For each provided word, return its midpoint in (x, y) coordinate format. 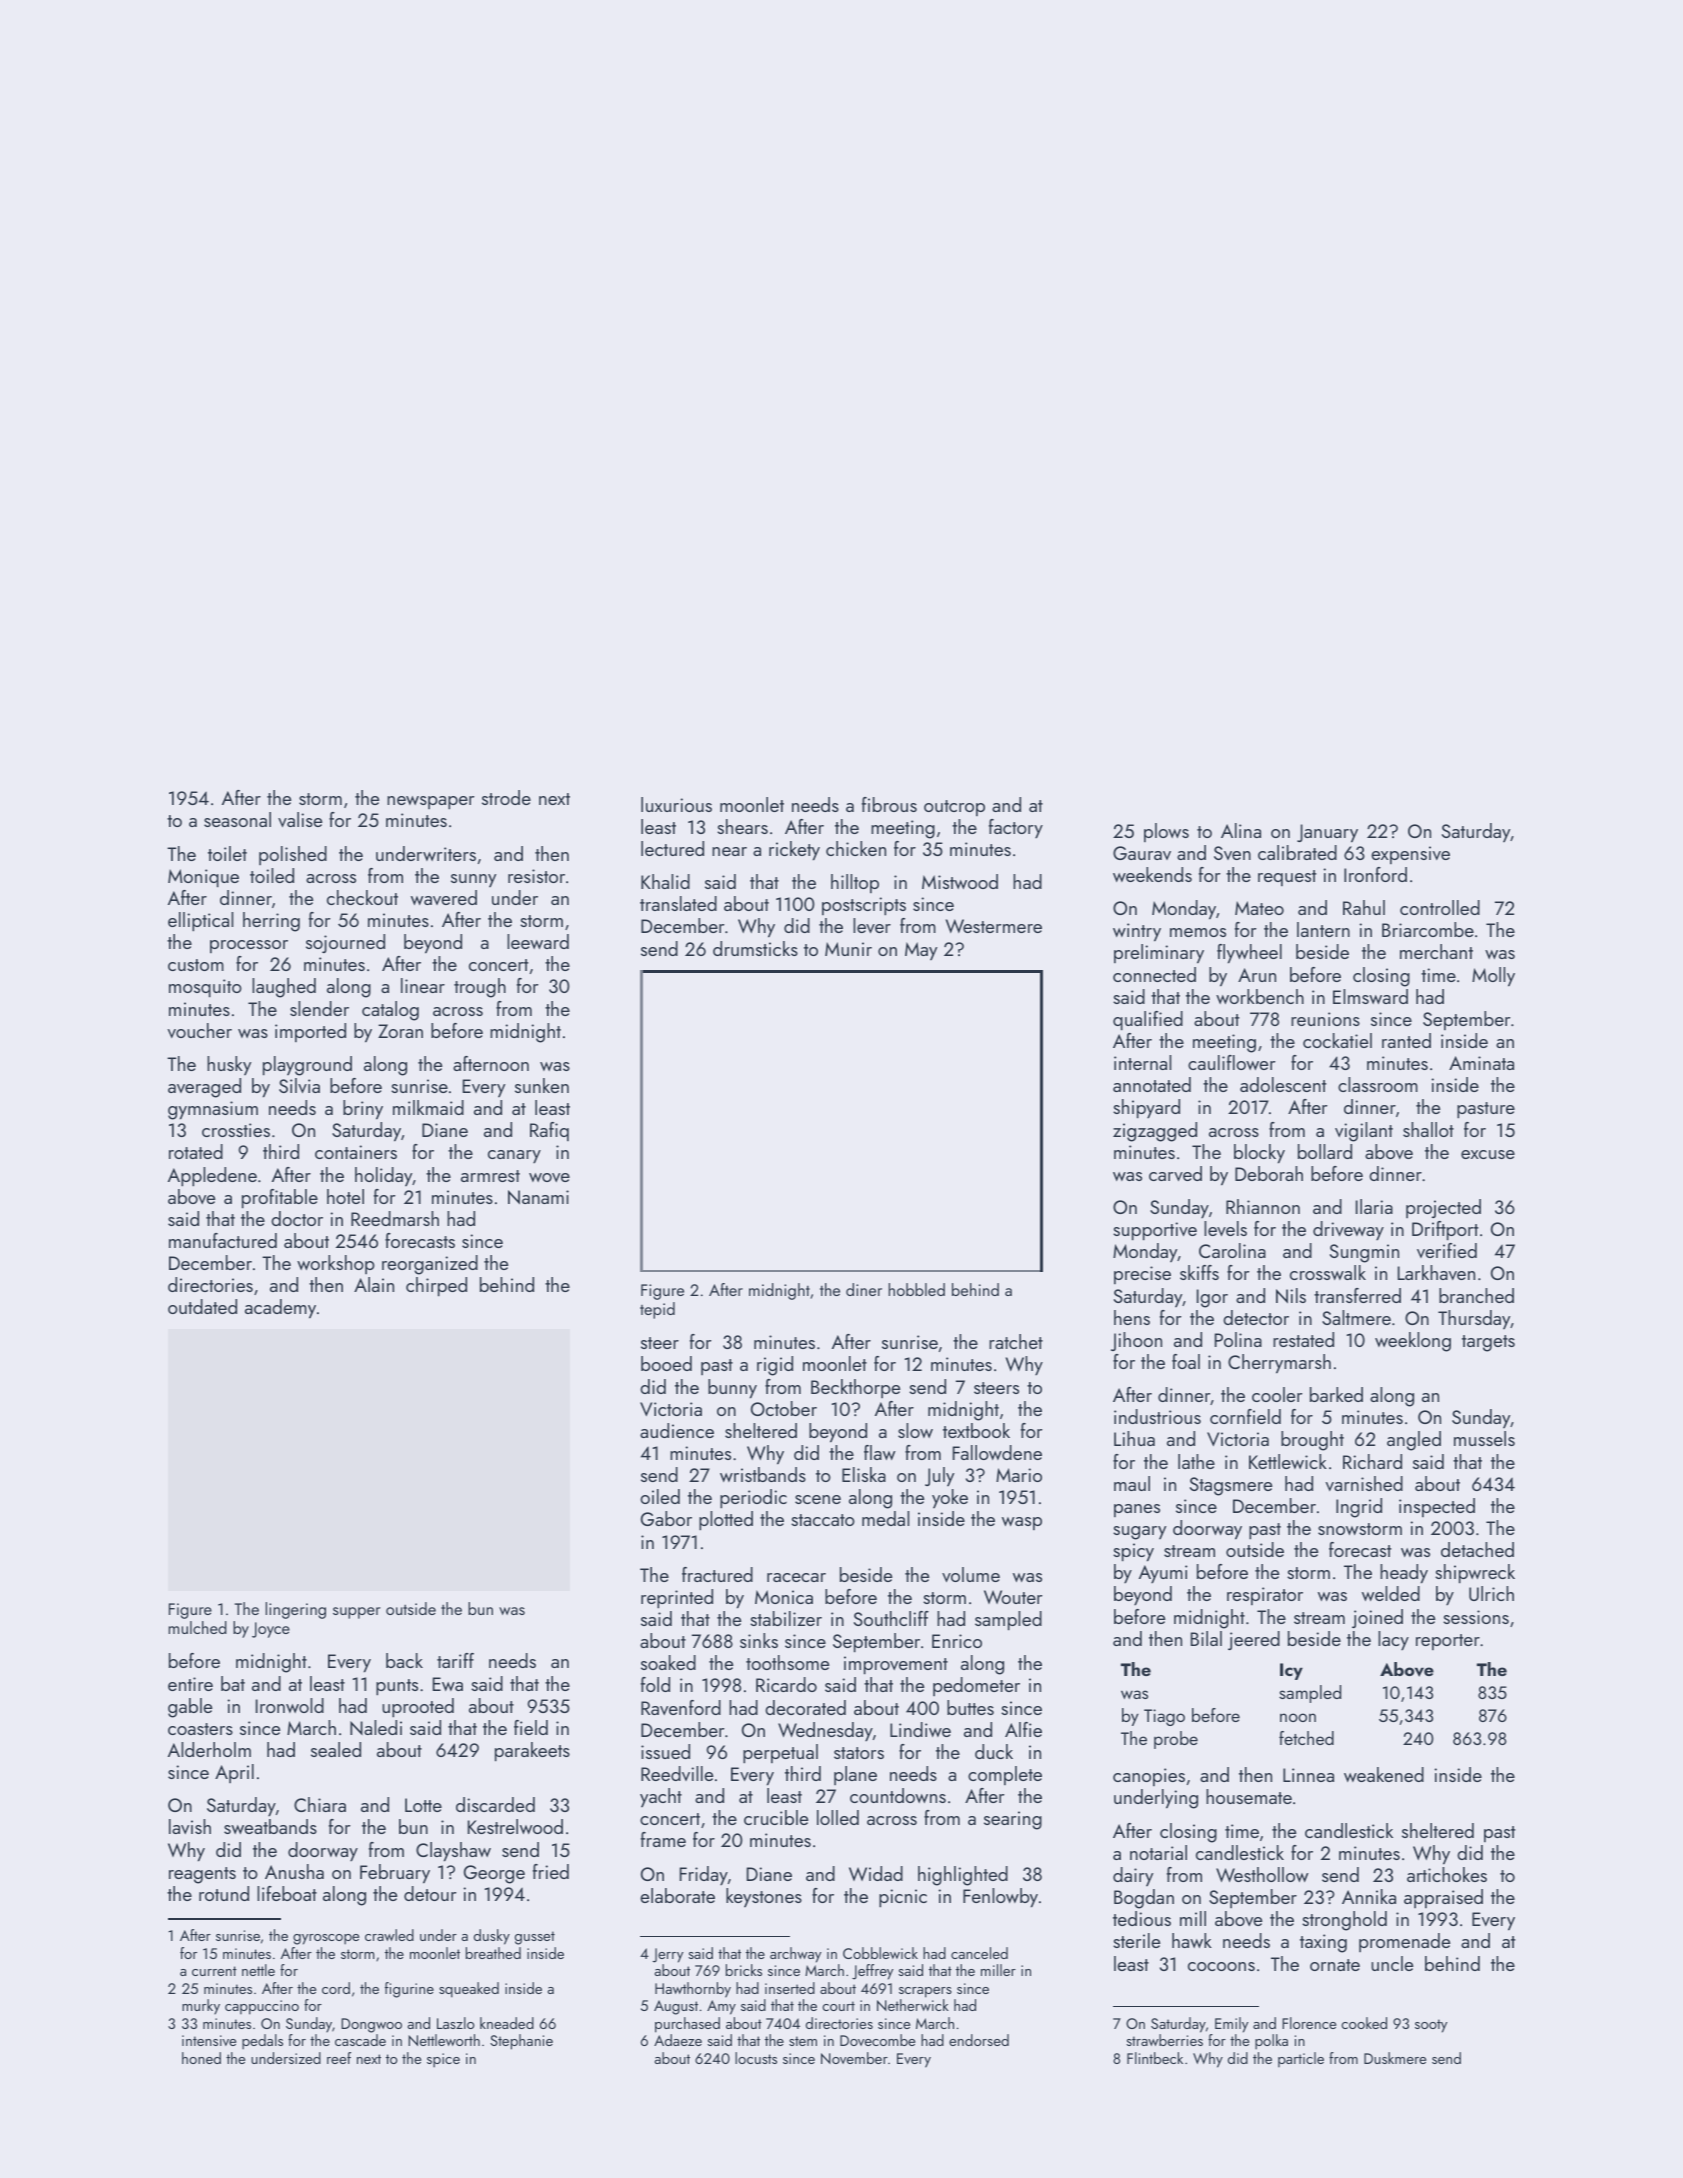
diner (864, 1289)
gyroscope (326, 1939)
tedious (1142, 1918)
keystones (764, 1897)
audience (677, 1430)
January (1327, 833)
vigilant (1364, 1132)
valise (300, 819)
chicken (856, 848)
